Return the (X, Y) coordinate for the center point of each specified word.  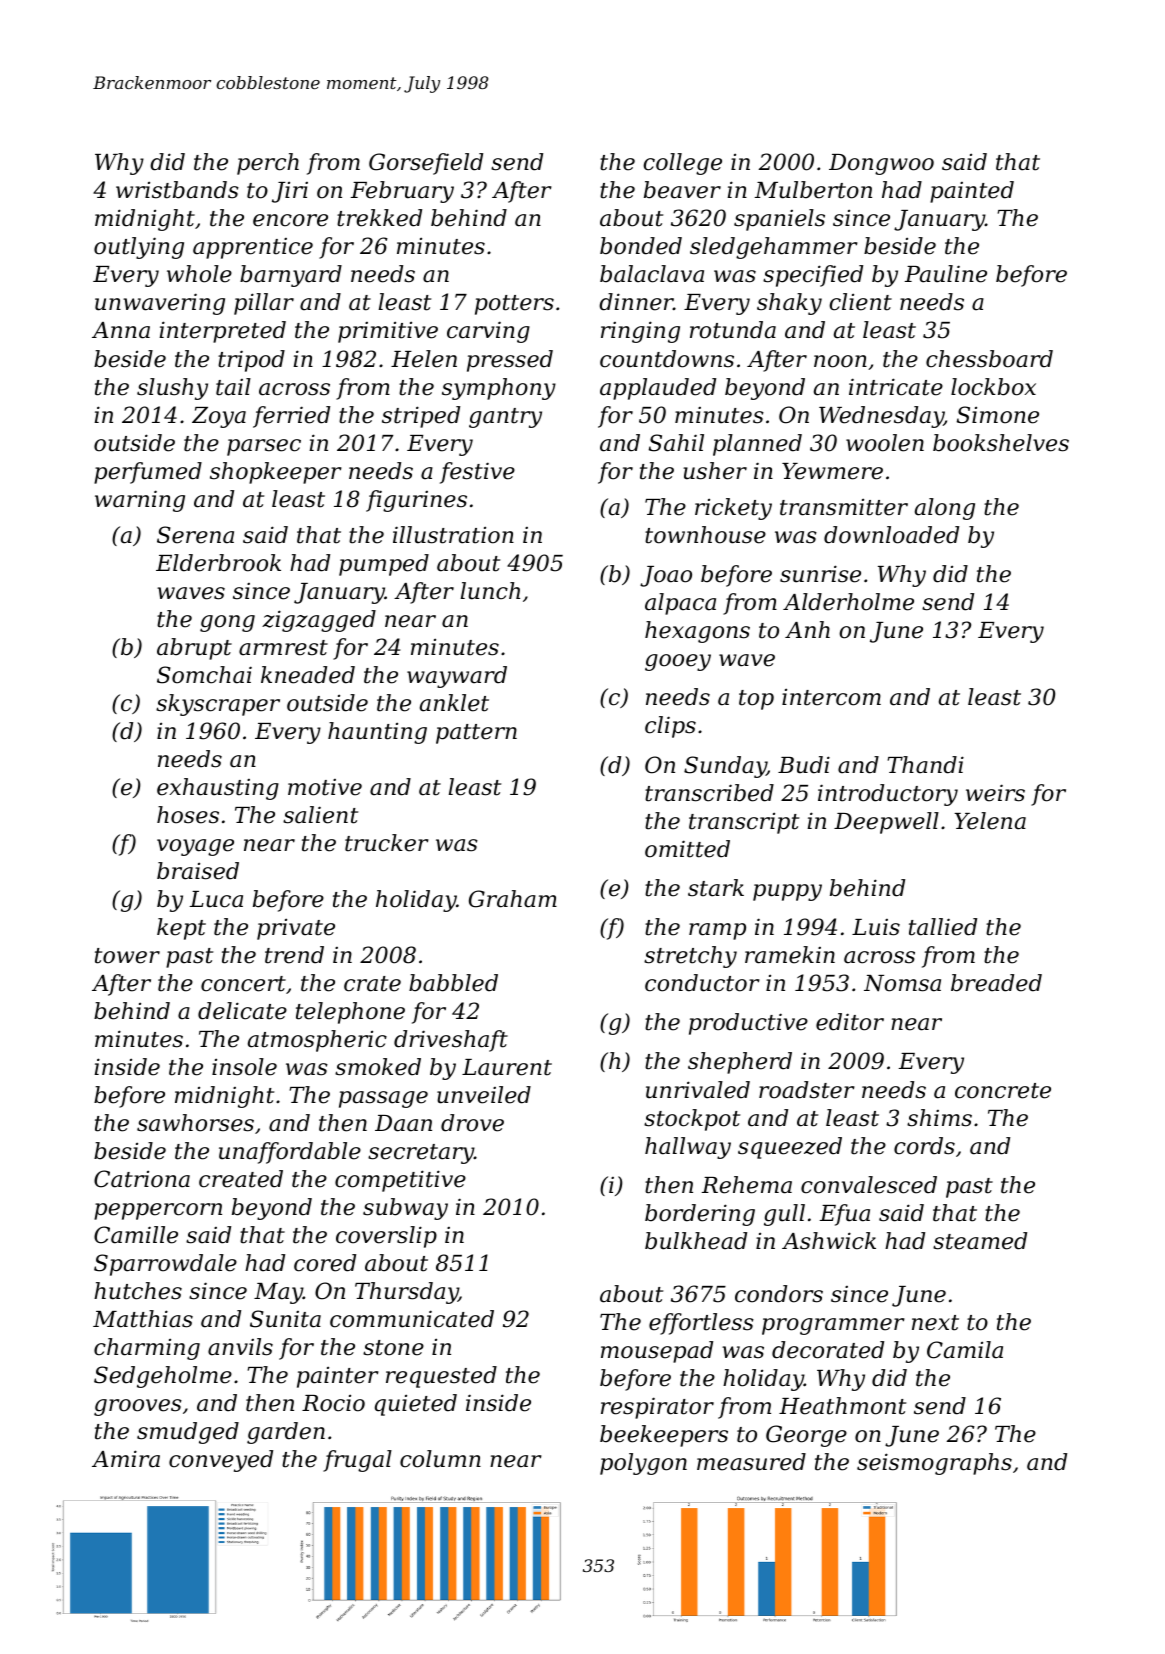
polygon (643, 1464)
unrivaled (698, 1090)
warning (140, 501)
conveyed (221, 1461)
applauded (658, 389)
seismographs (934, 1464)
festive (477, 473)
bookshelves (1001, 443)
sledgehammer (774, 248)
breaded (996, 983)
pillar (264, 304)
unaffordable (290, 1153)
